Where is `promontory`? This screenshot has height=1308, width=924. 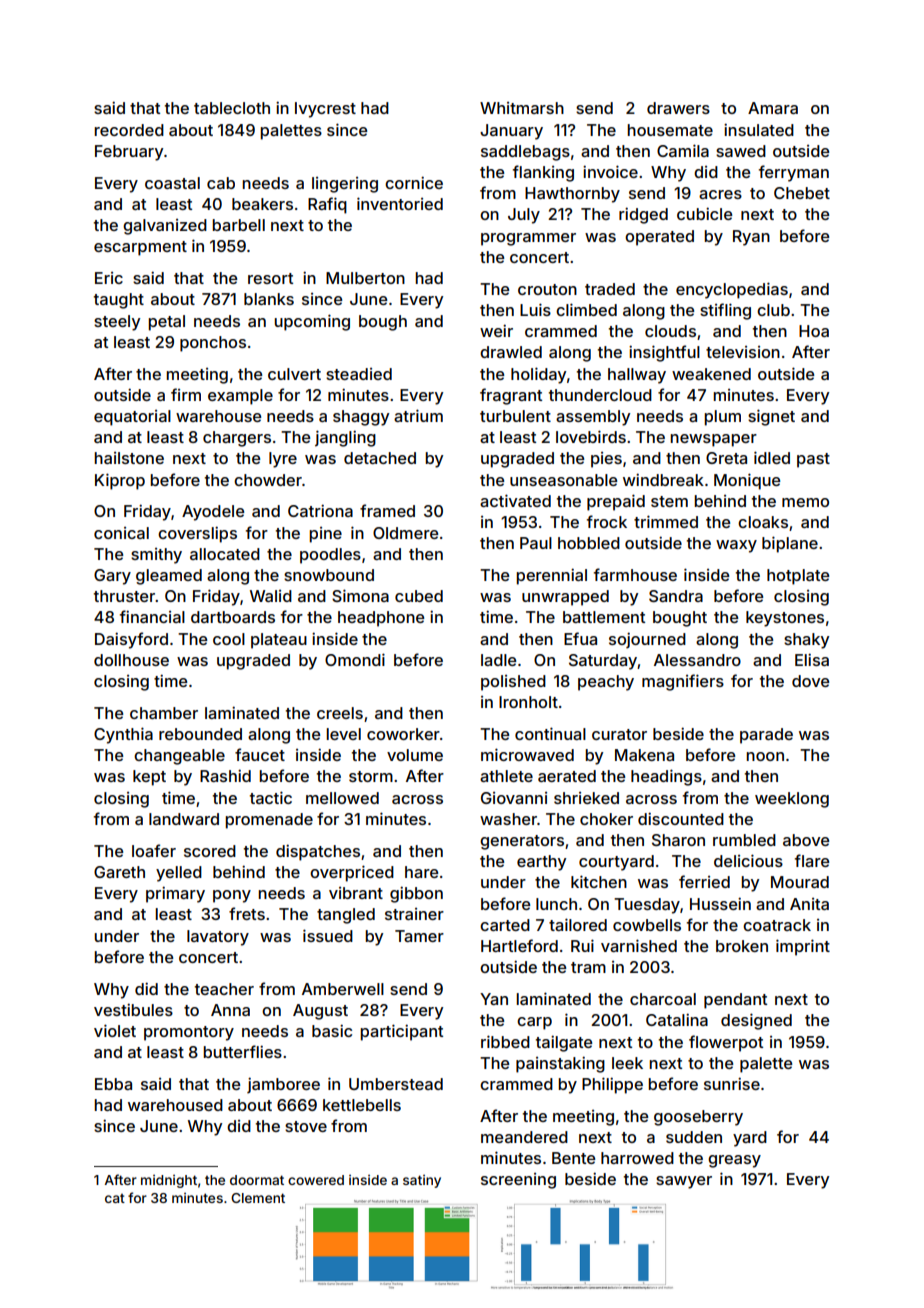 promontory is located at coordinates (189, 1033).
